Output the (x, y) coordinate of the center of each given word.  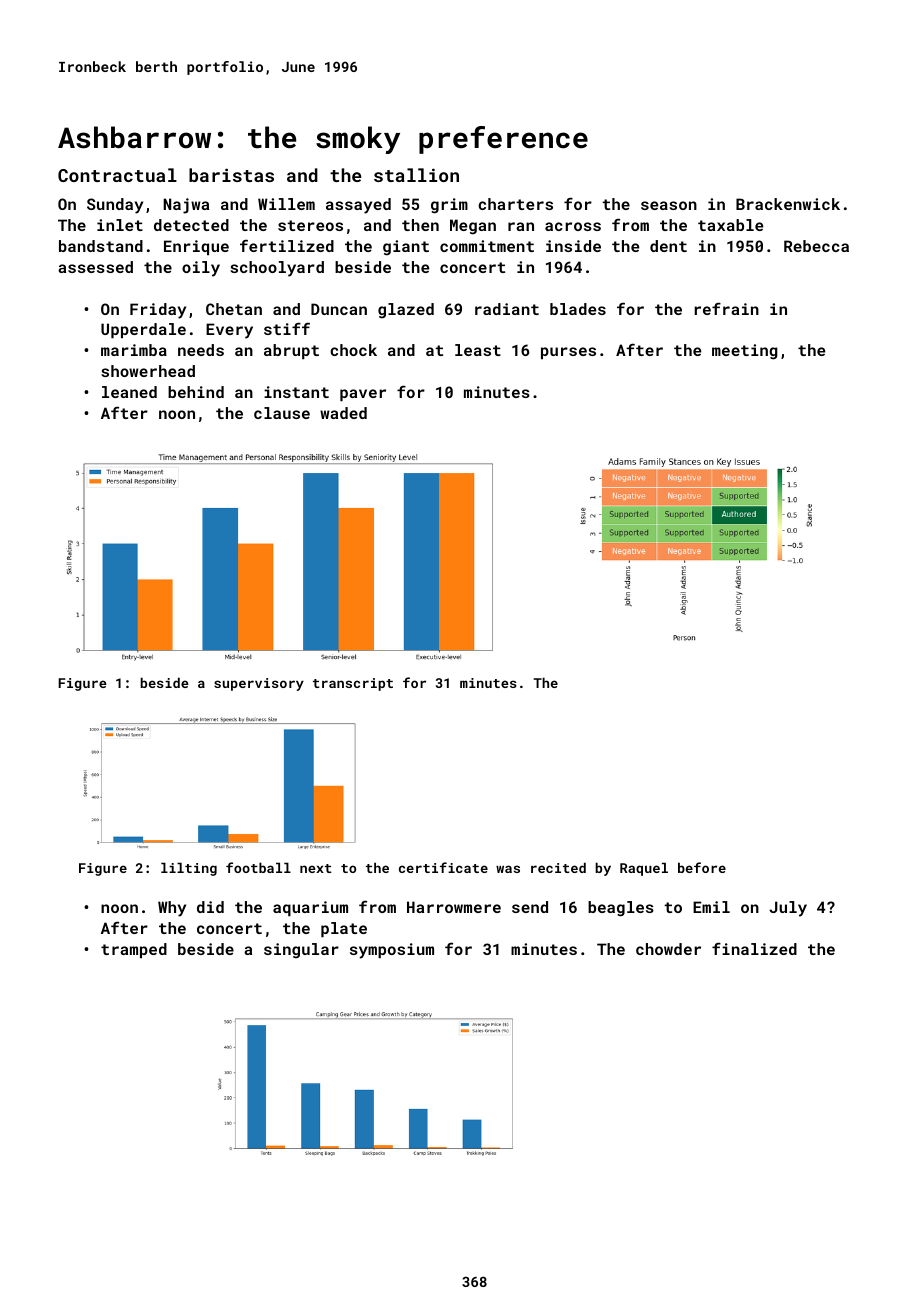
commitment (487, 246)
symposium (392, 951)
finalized (754, 948)
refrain (726, 308)
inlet (120, 225)
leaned (129, 392)
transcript (353, 684)
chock (353, 350)
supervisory (259, 684)
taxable (731, 225)
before (702, 867)
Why (172, 909)
